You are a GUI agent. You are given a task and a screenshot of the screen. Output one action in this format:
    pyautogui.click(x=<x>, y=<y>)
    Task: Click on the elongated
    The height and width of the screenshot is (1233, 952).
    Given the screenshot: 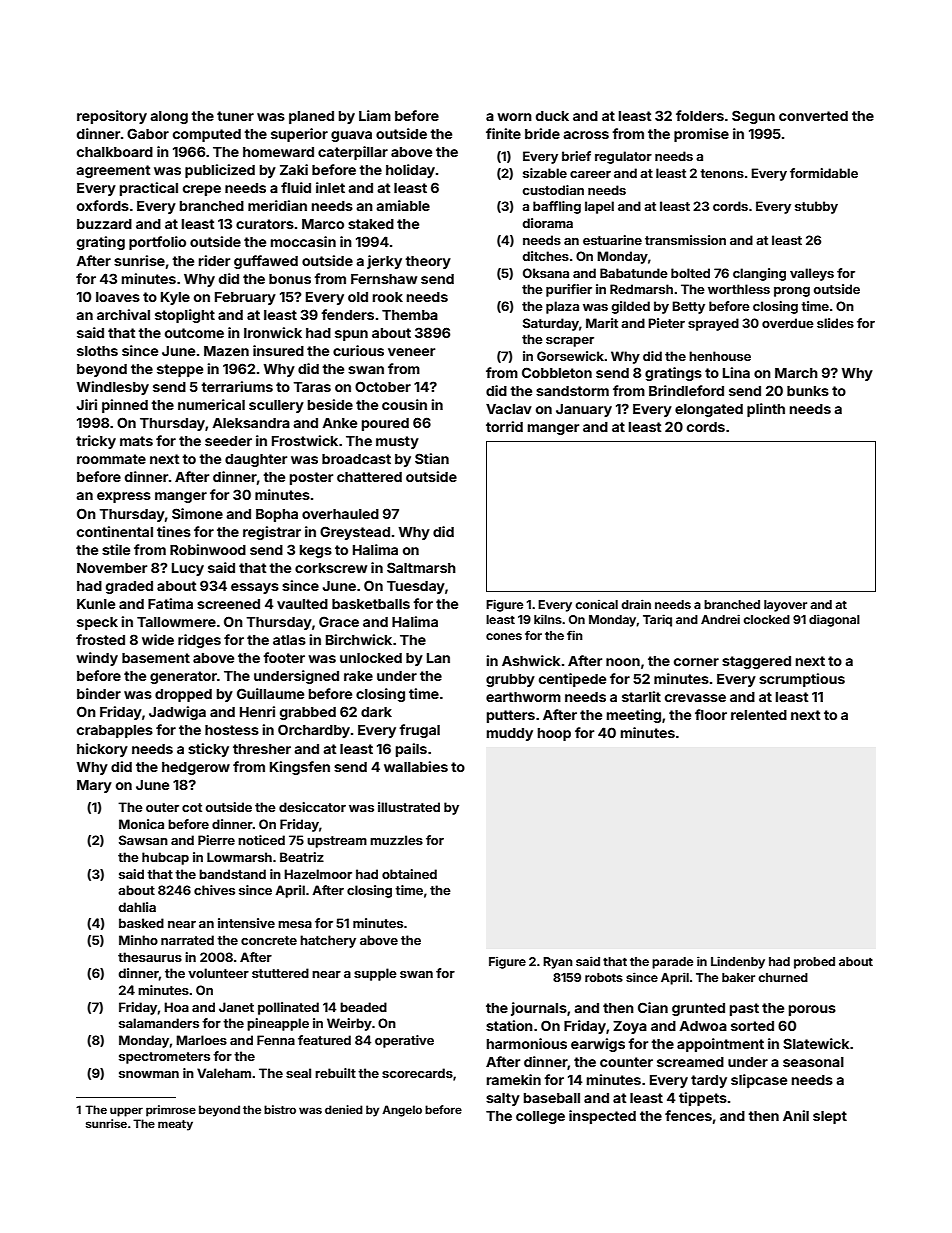 What is the action you would take?
    pyautogui.click(x=709, y=410)
